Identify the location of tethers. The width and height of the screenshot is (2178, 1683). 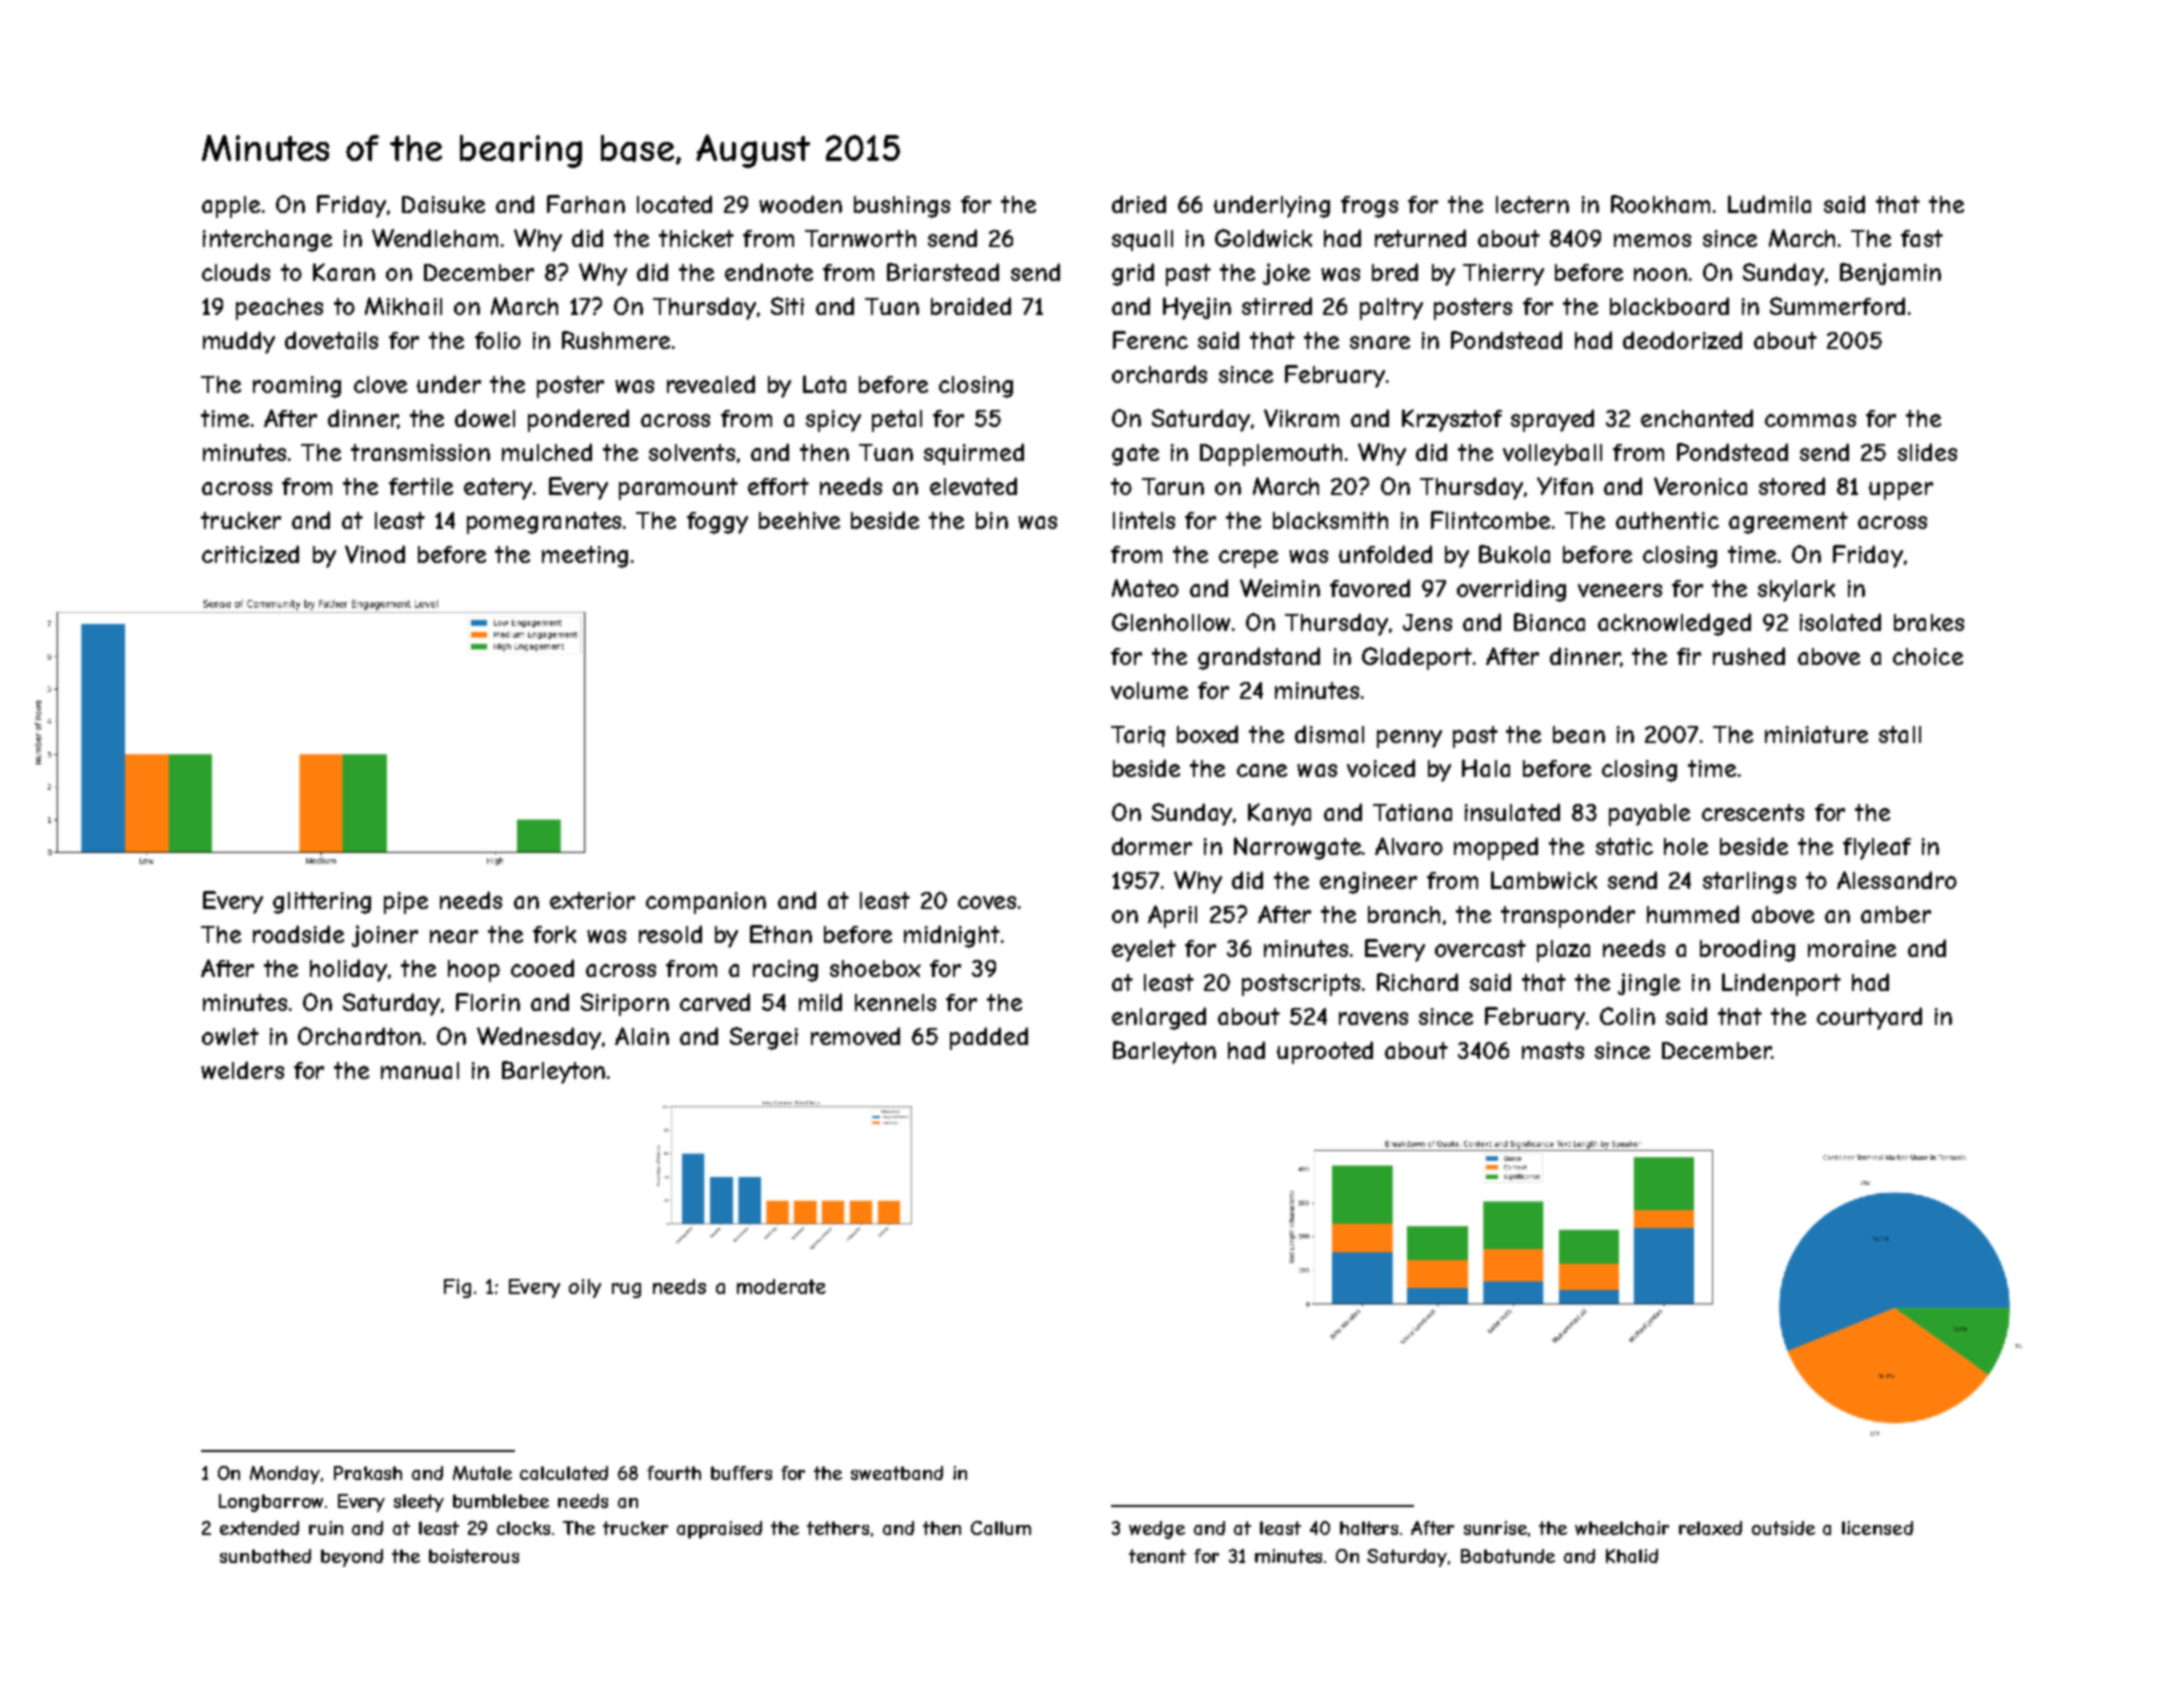
(838, 1528).
